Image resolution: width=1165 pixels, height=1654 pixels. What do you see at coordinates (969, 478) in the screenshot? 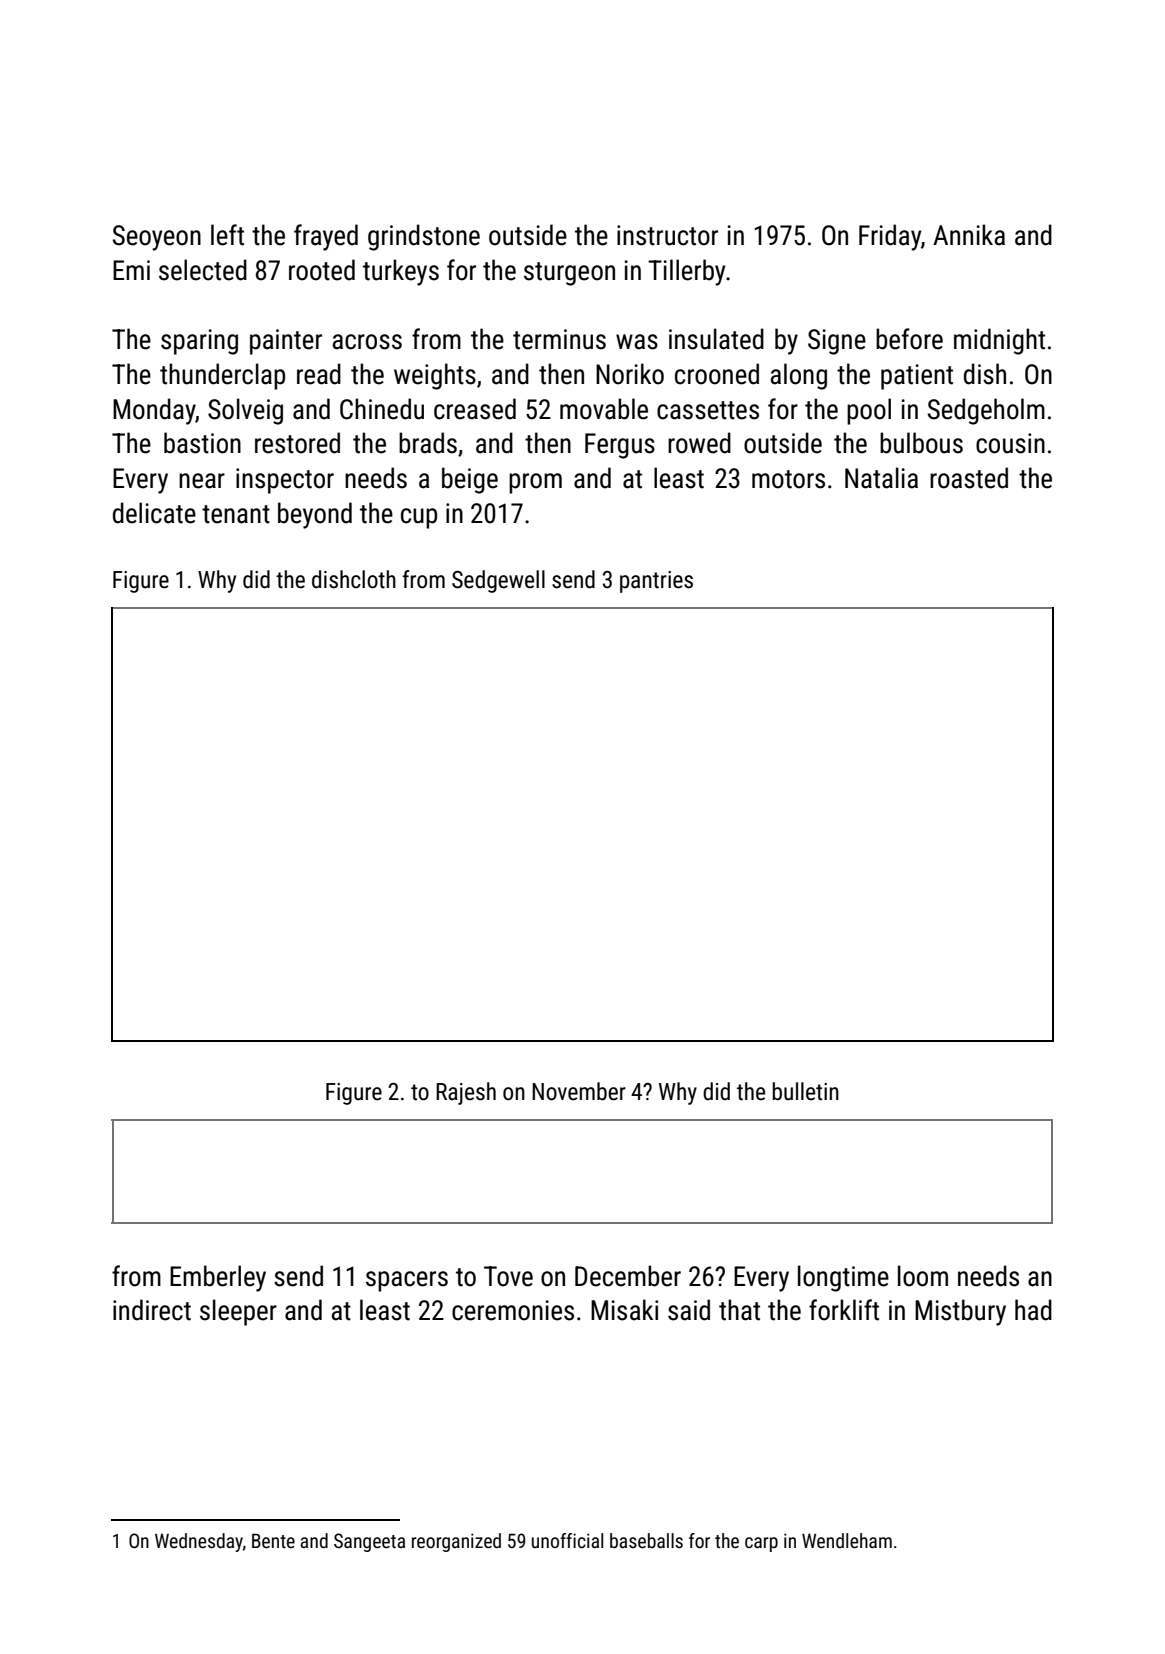
I see `roasted` at bounding box center [969, 478].
